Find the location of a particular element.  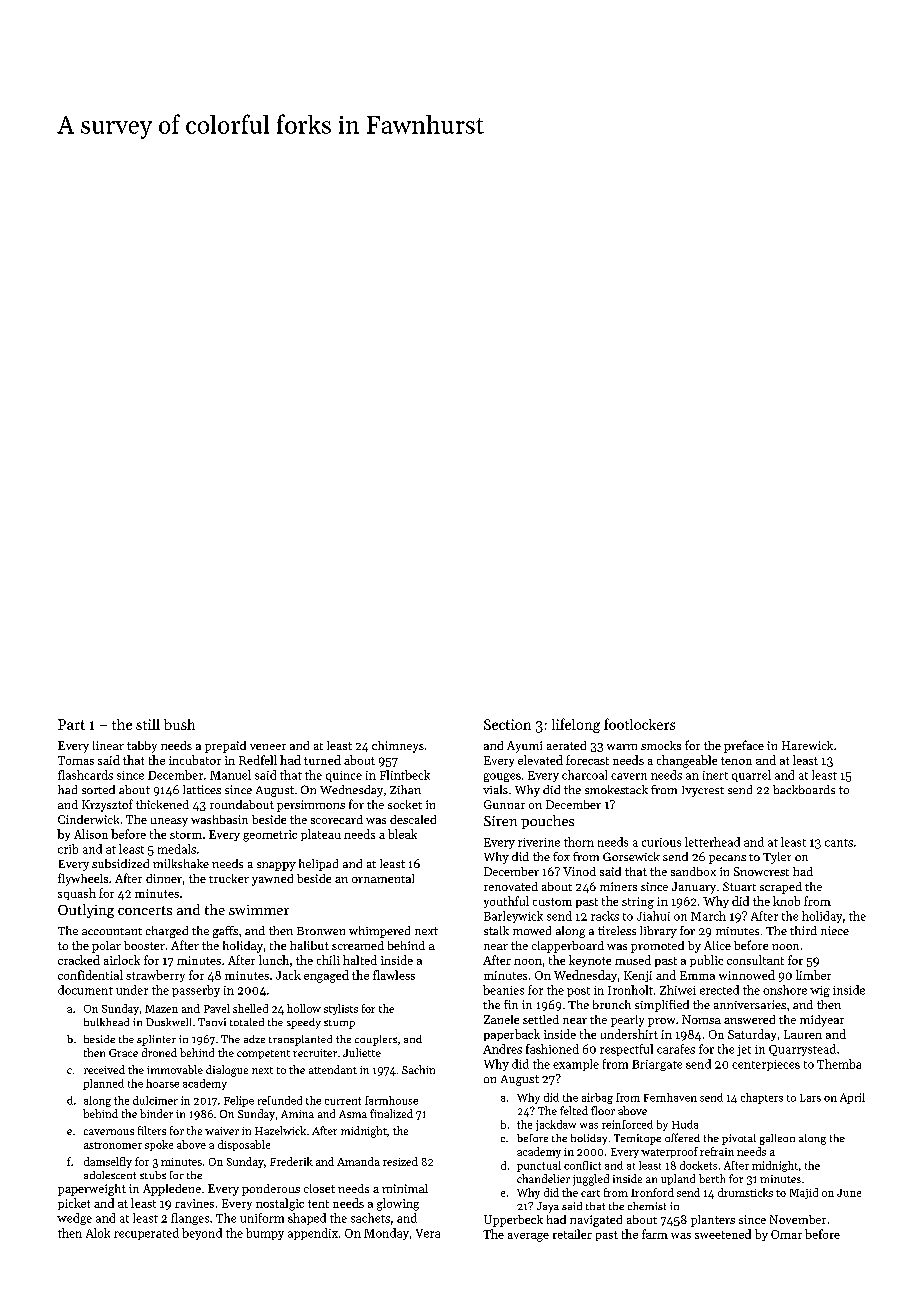

backboards is located at coordinates (804, 789).
